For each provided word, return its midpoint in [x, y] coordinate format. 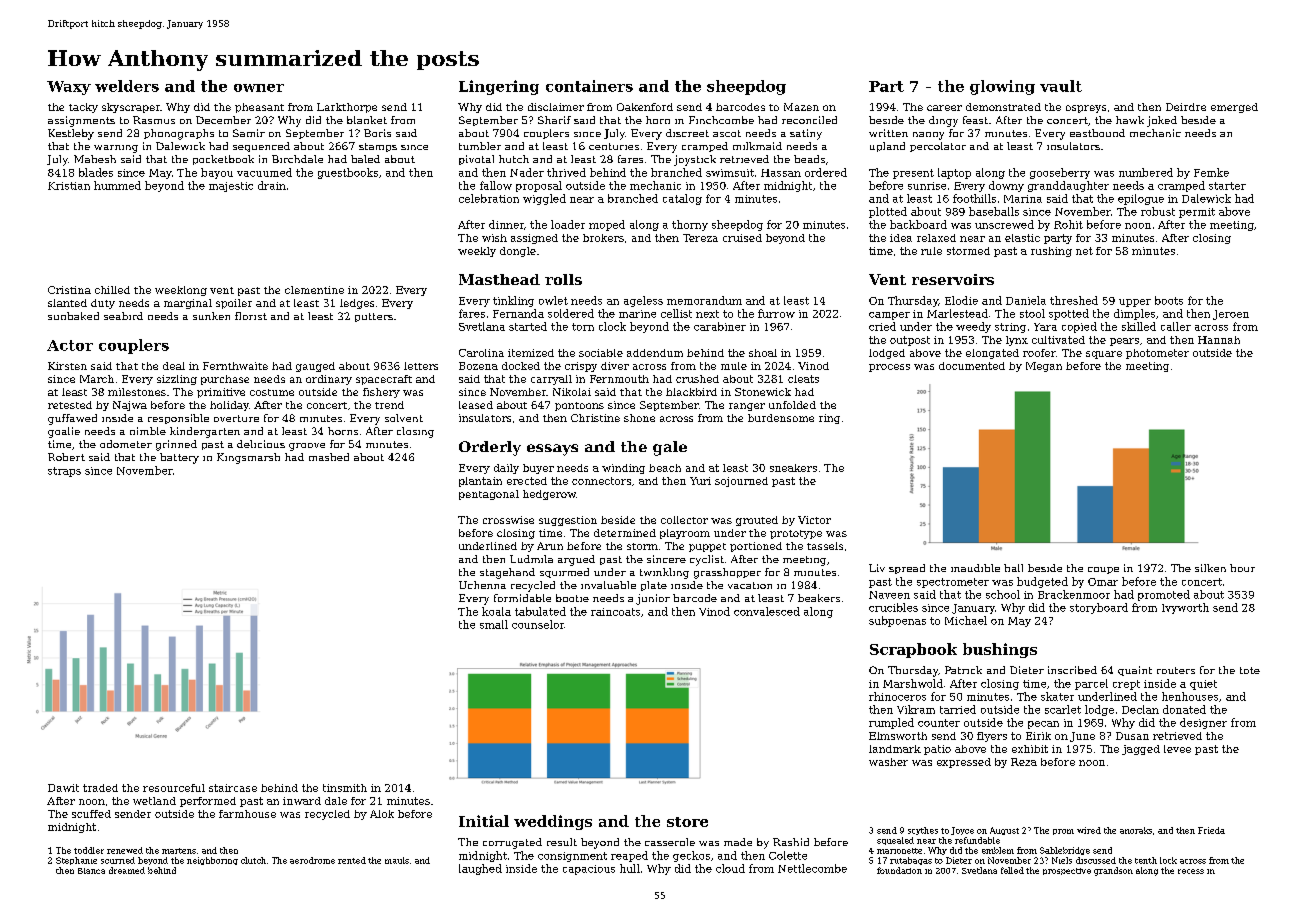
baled [365, 159]
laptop [954, 173]
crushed [697, 379]
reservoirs [953, 279]
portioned [756, 547]
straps [64, 472]
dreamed [127, 870]
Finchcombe [721, 120]
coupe [1103, 570]
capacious [589, 870]
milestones [137, 392]
